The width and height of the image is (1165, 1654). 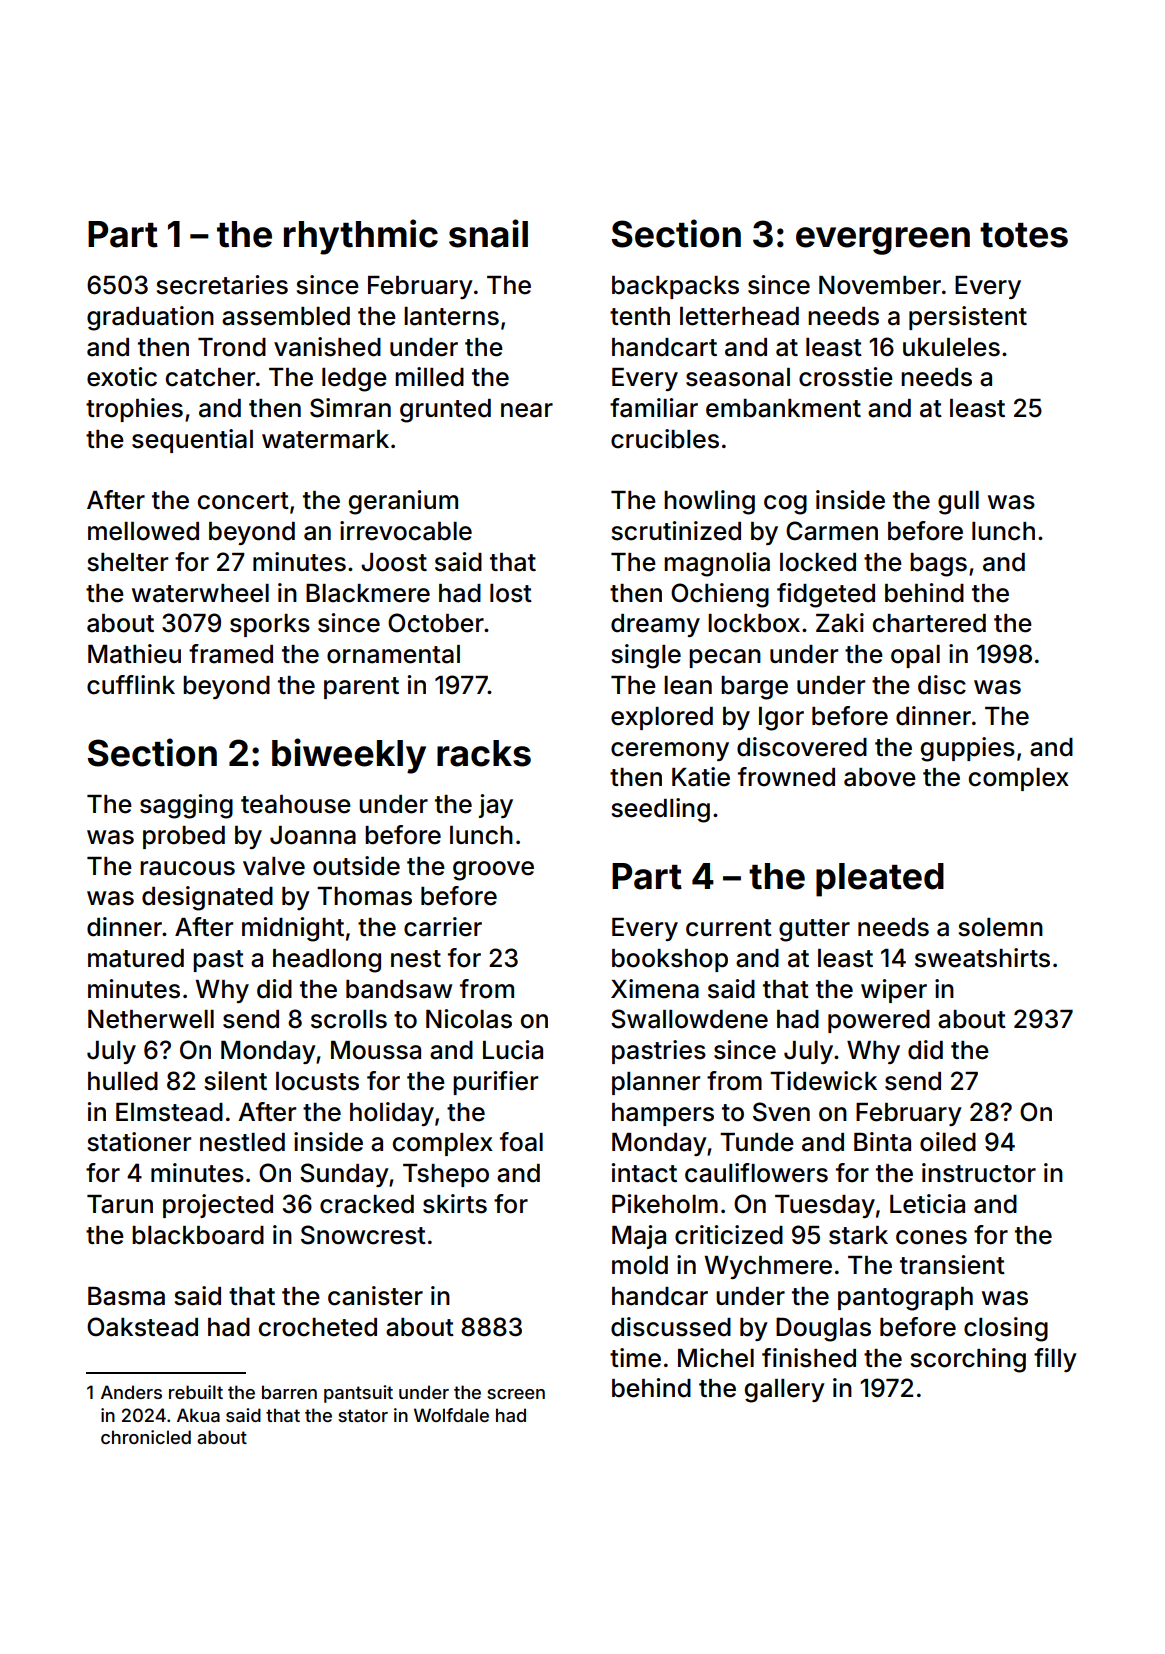 What do you see at coordinates (880, 880) in the image?
I see `pleated` at bounding box center [880, 880].
